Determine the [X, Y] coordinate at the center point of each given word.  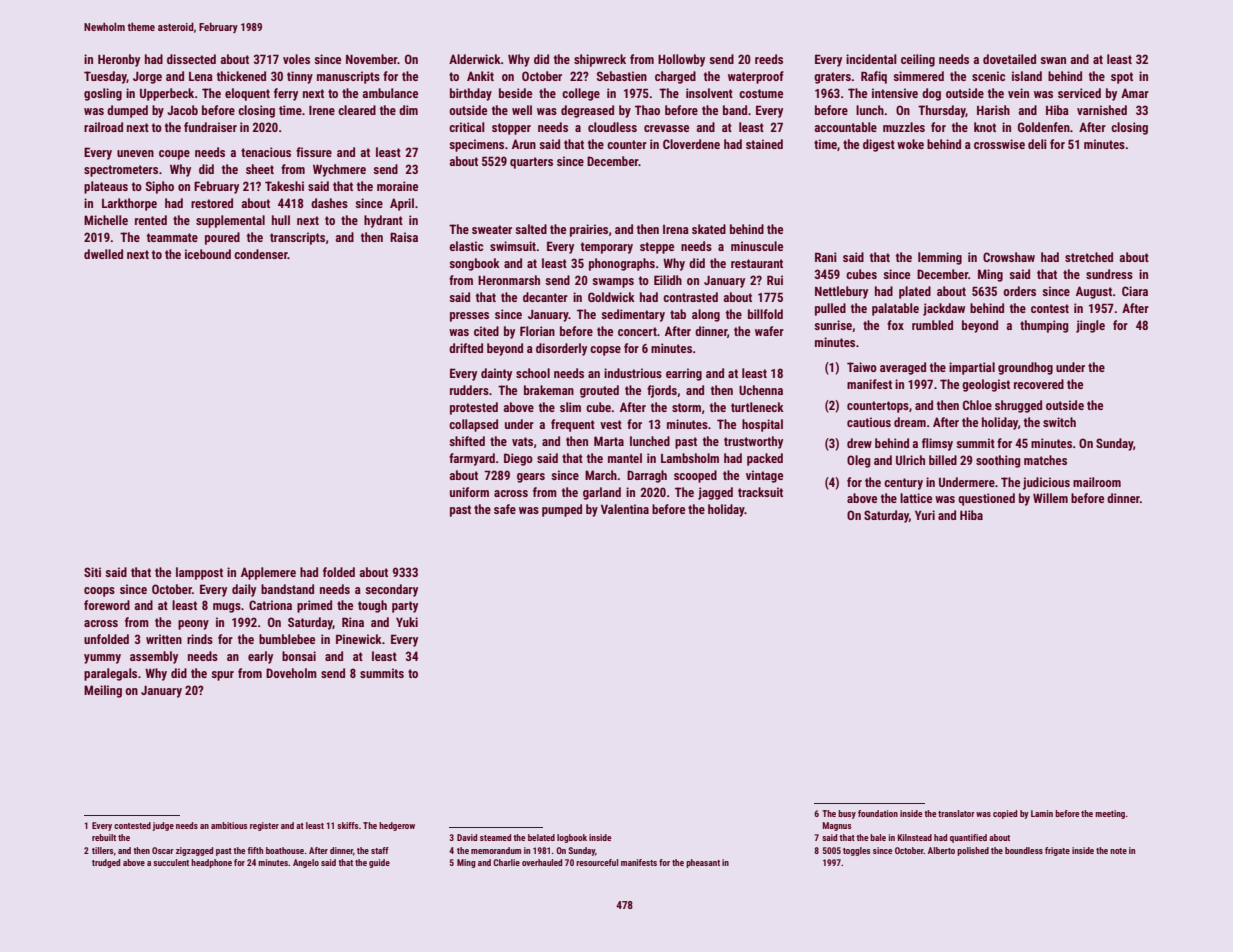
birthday [471, 94]
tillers [103, 850]
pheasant [703, 863]
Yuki [407, 622]
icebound [208, 254]
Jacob [182, 110]
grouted [599, 391]
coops [99, 592]
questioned [986, 499]
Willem [1050, 498]
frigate [1057, 851]
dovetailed [1009, 59]
